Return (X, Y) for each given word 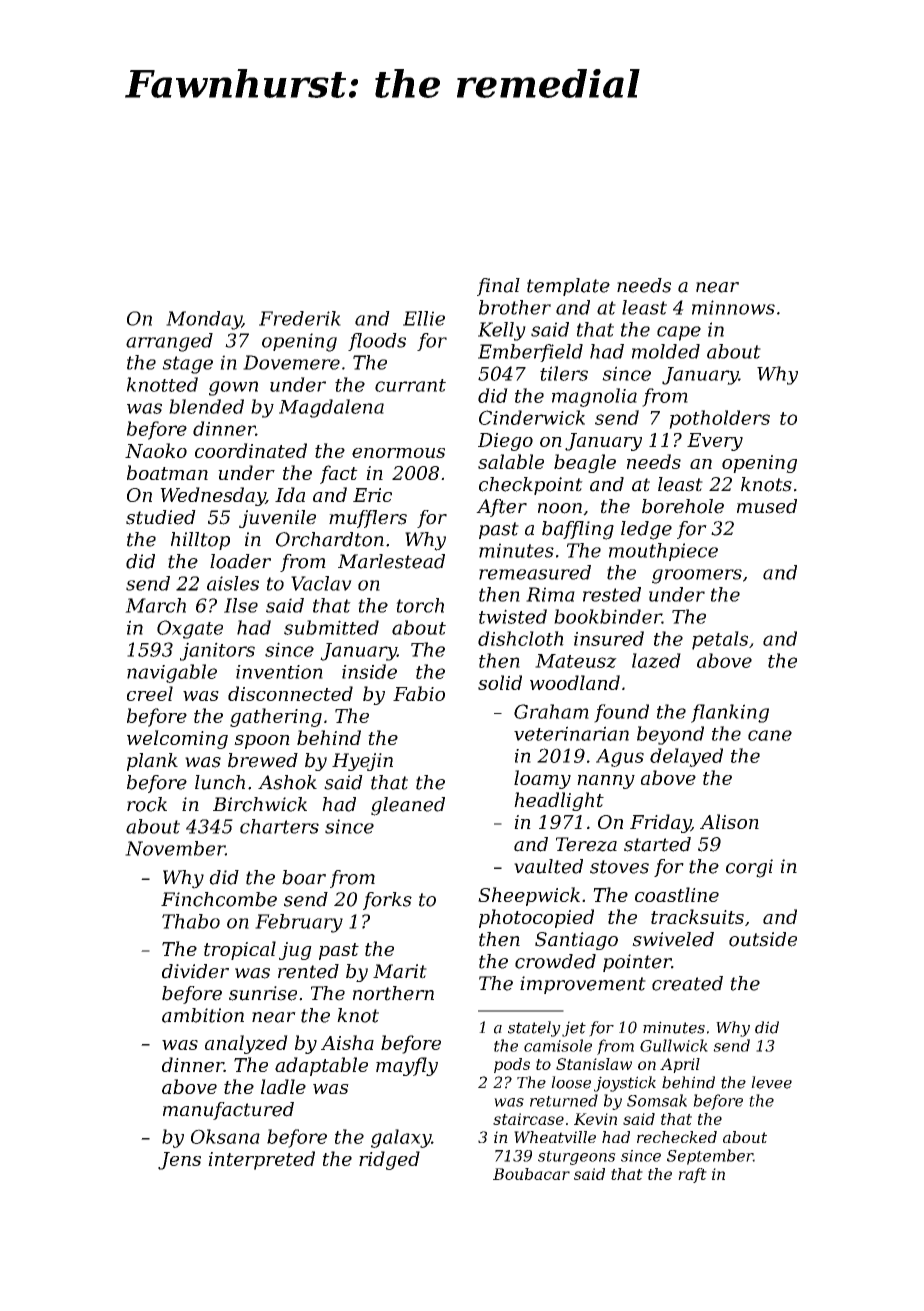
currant (410, 385)
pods (512, 1065)
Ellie (424, 318)
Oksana (225, 1136)
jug (295, 951)
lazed (656, 660)
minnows (733, 307)
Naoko (156, 450)
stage (187, 365)
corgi (749, 868)
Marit (400, 971)
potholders (719, 419)
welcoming (177, 739)
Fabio (419, 693)
